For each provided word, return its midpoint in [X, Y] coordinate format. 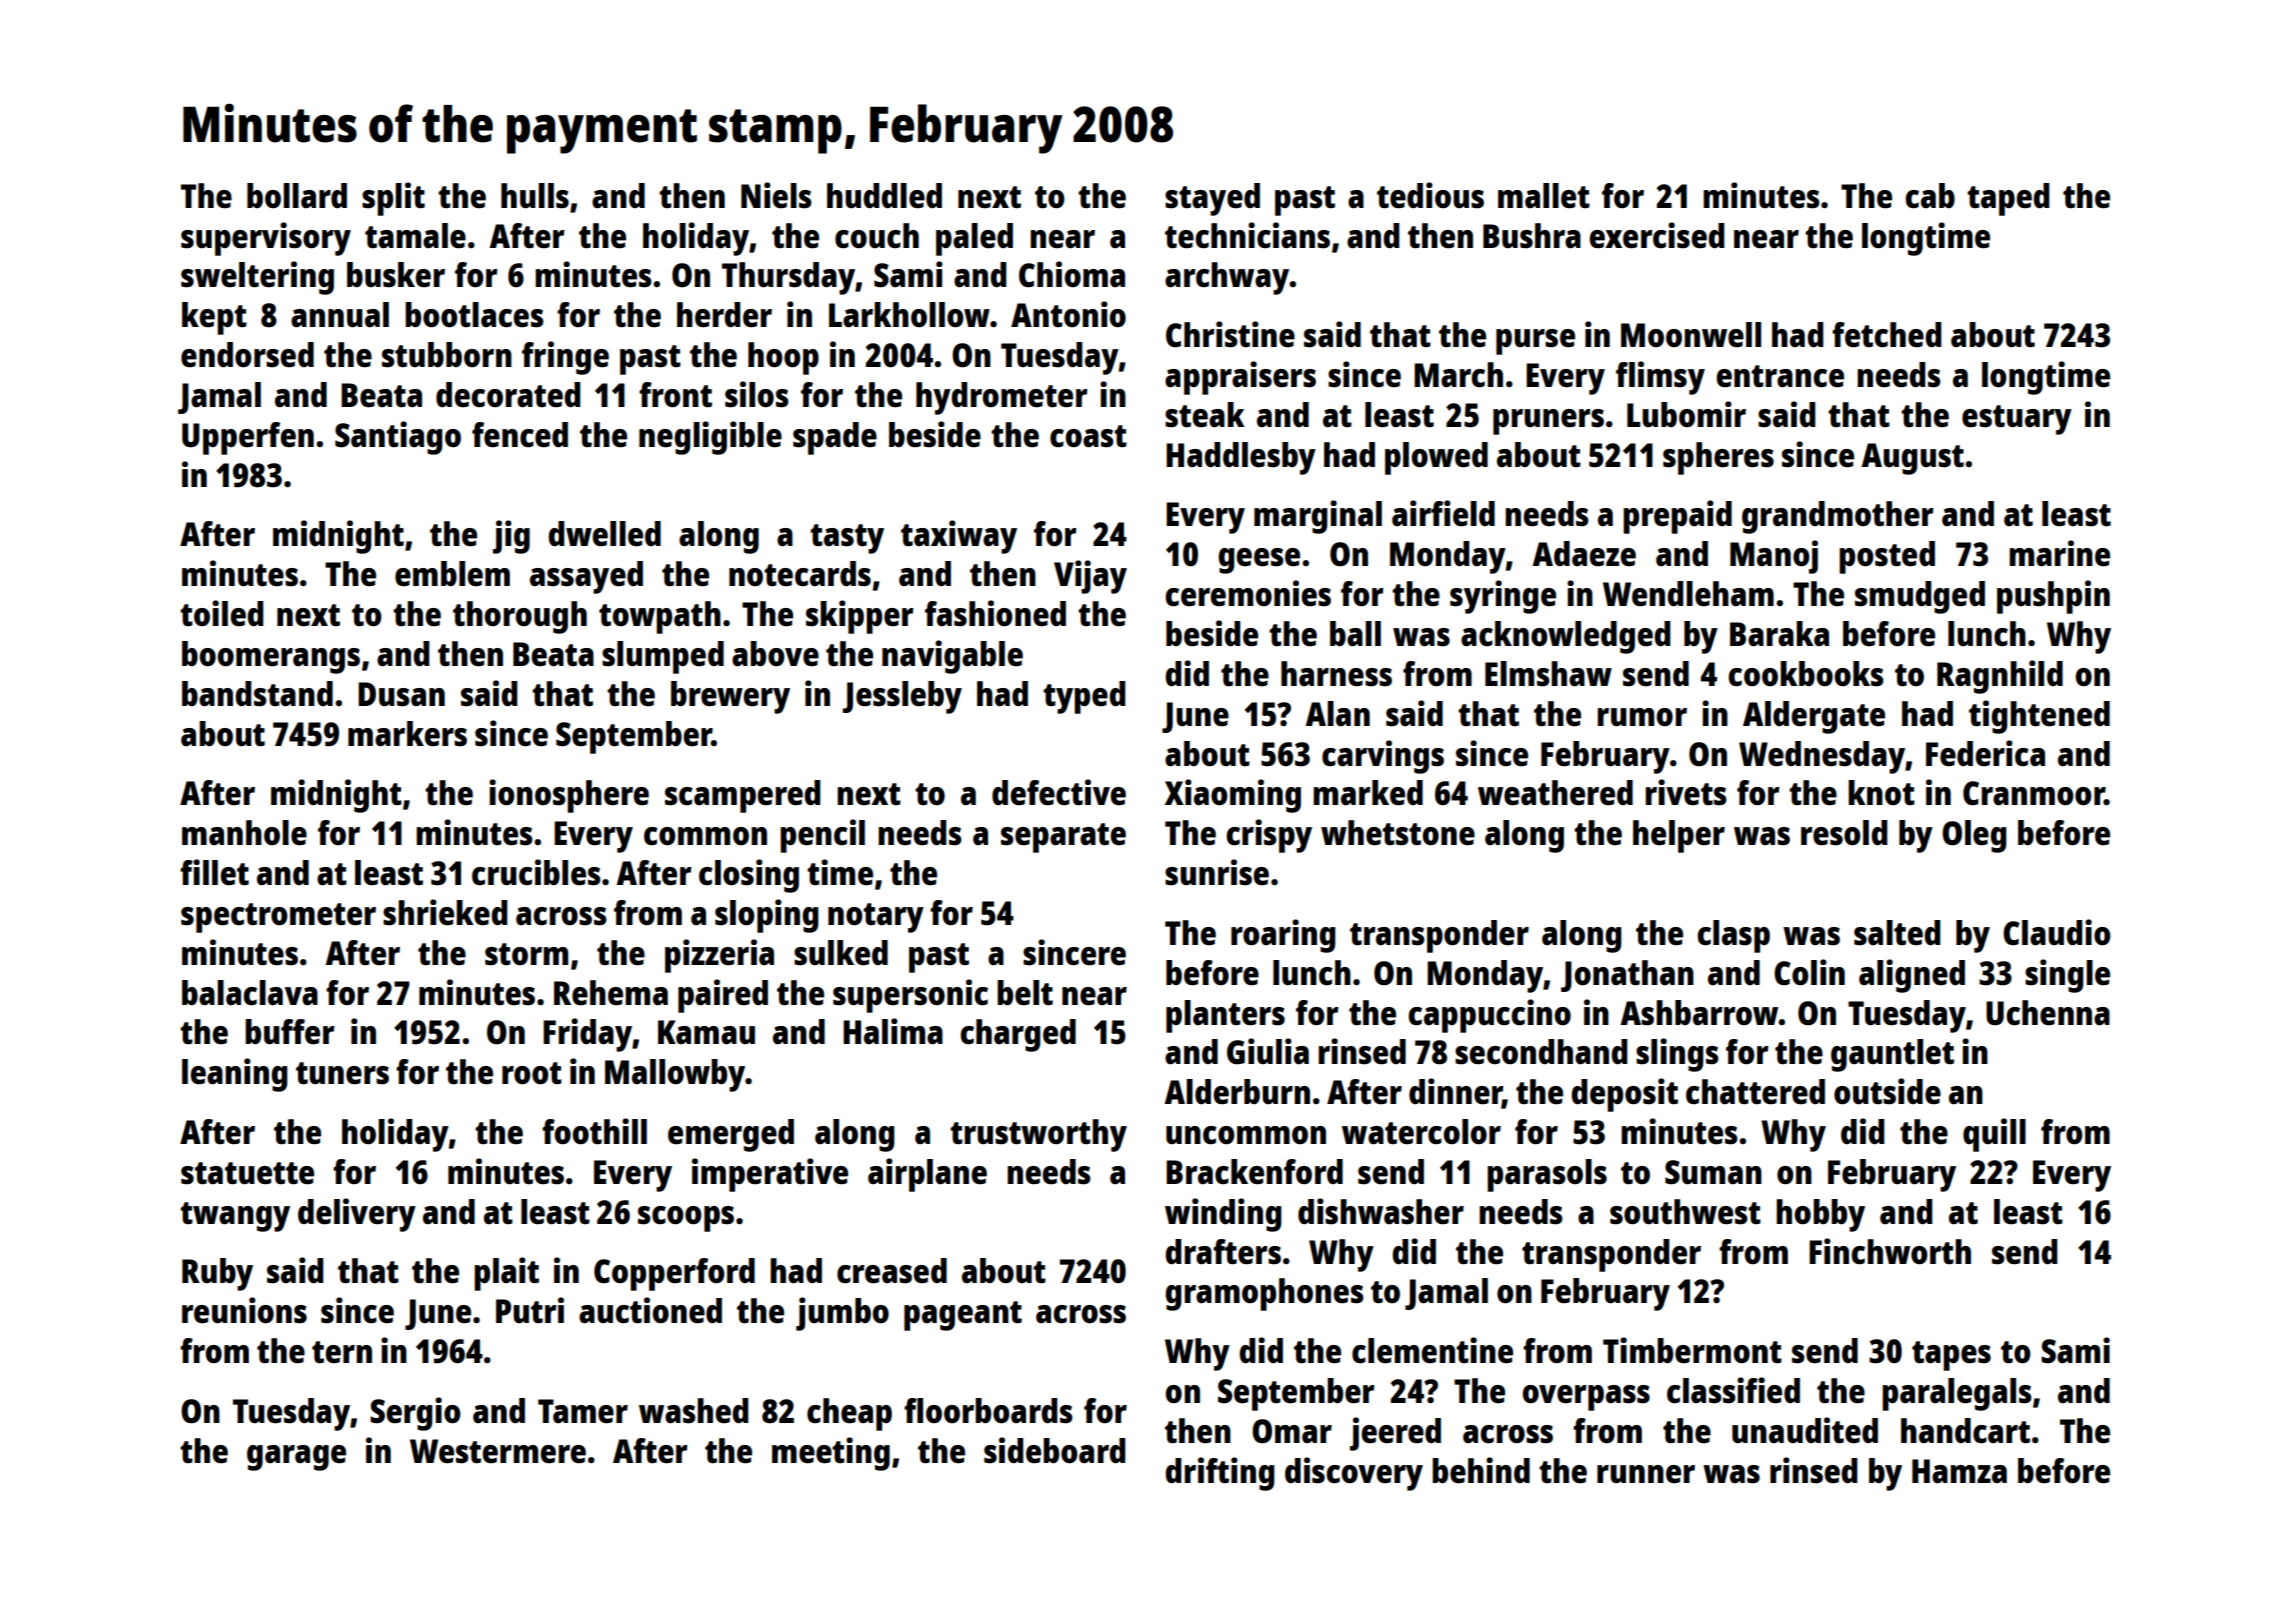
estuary [2017, 420]
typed [1084, 697]
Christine [1230, 334]
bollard [297, 196]
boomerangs [271, 657]
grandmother [1837, 517]
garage [296, 1458]
